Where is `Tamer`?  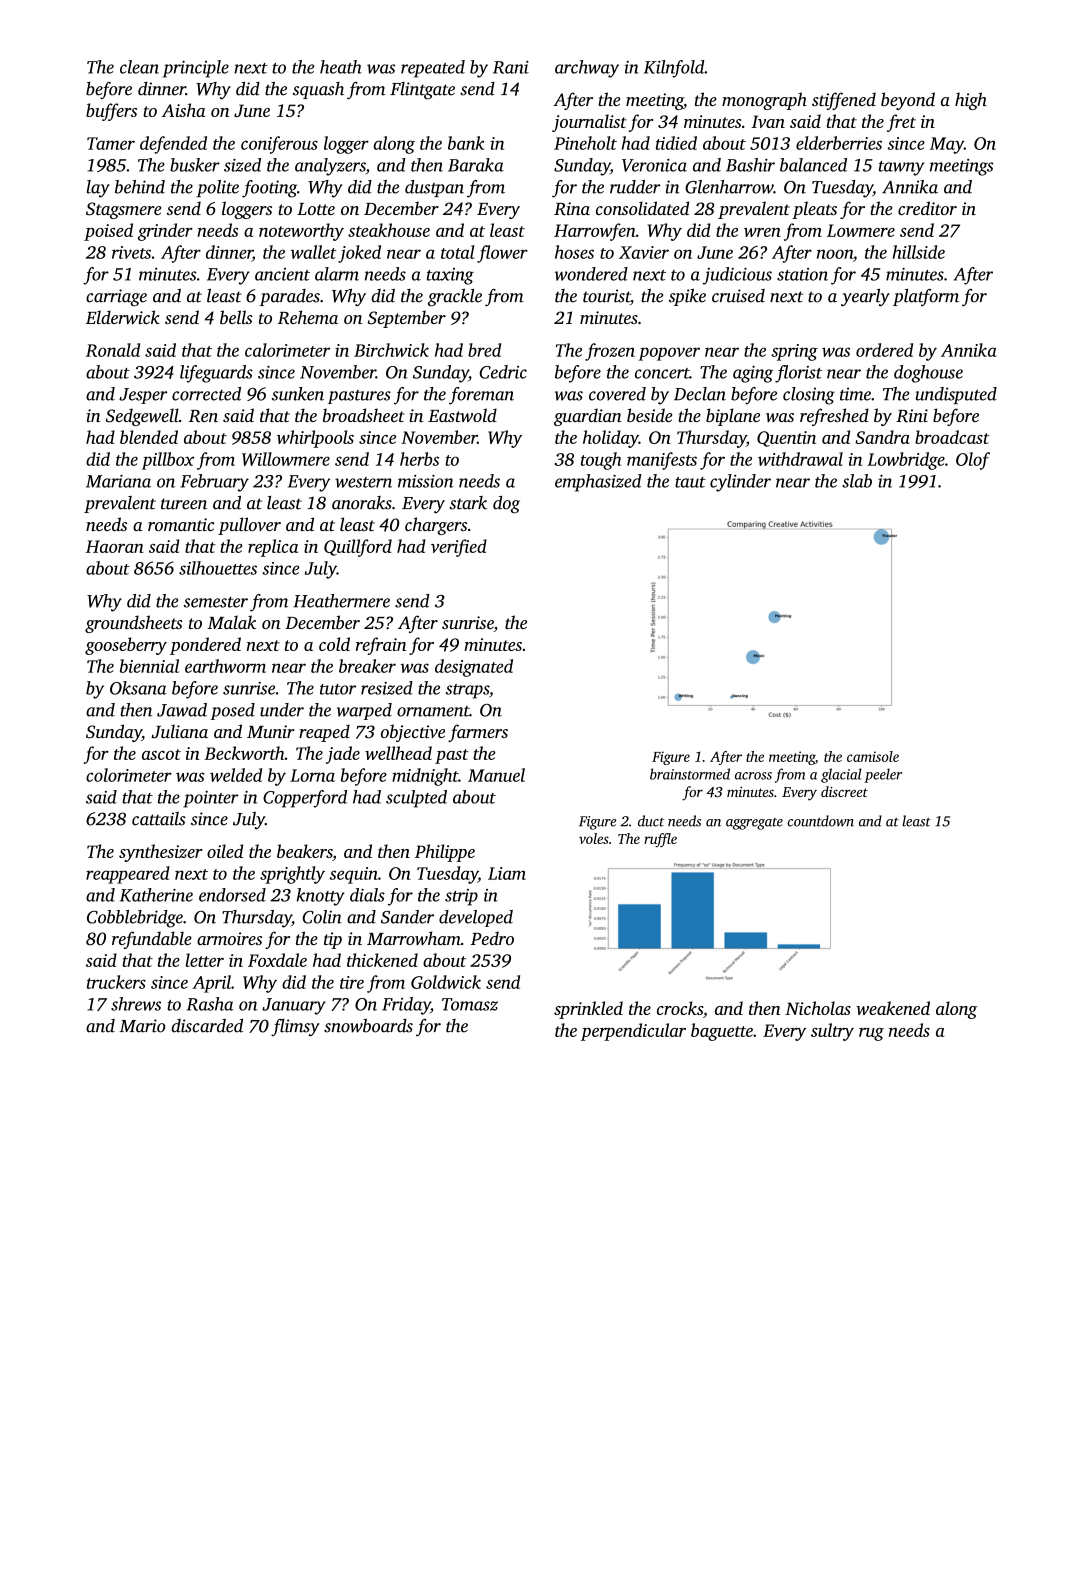
Tamer is located at coordinates (111, 143).
